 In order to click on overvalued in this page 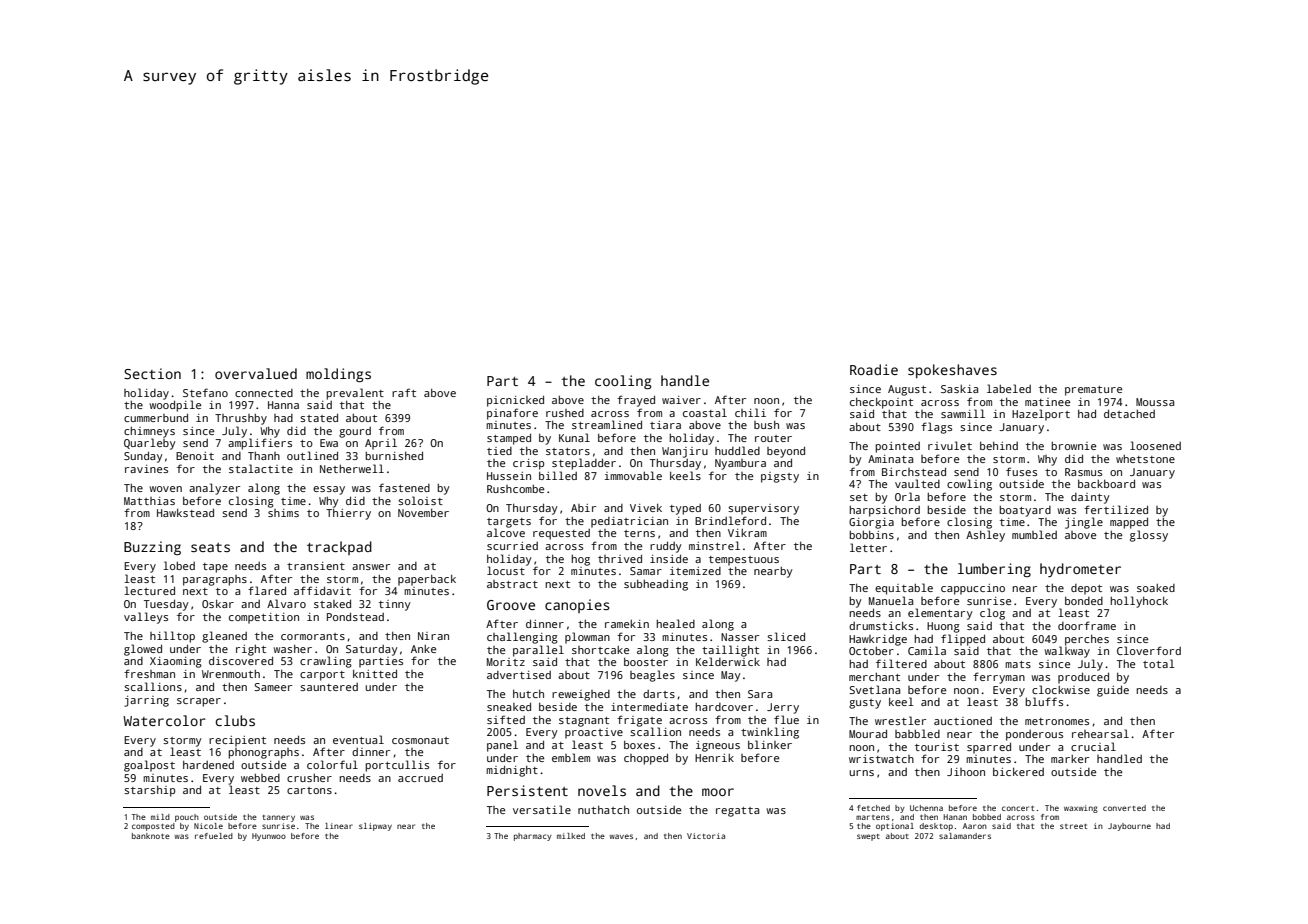, I will do `click(256, 373)`.
